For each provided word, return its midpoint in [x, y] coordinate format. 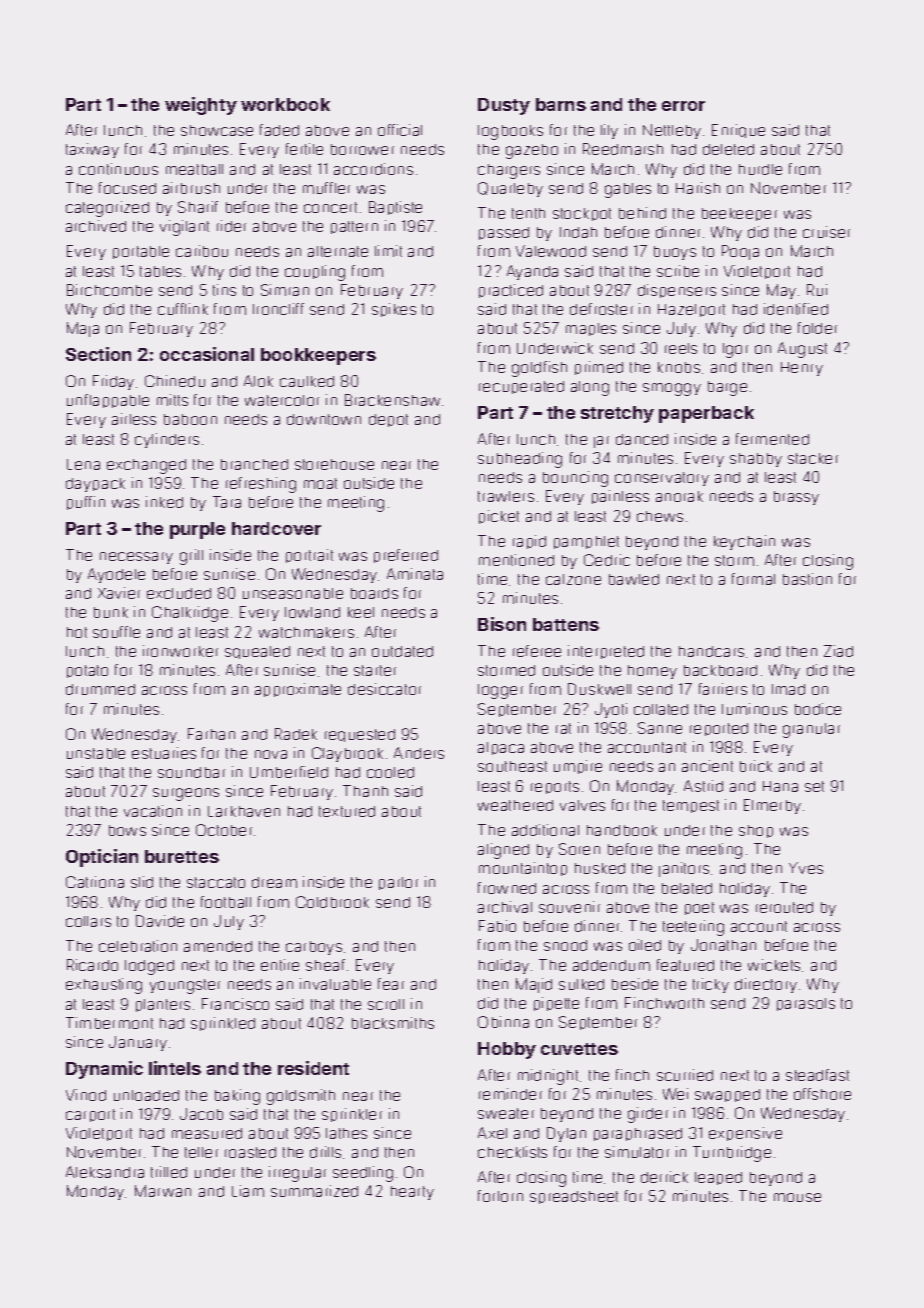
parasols [806, 1004]
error [683, 106]
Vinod [86, 1095]
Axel [492, 1133]
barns [561, 104]
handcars [711, 651]
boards [374, 593]
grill [191, 557]
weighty [201, 106]
